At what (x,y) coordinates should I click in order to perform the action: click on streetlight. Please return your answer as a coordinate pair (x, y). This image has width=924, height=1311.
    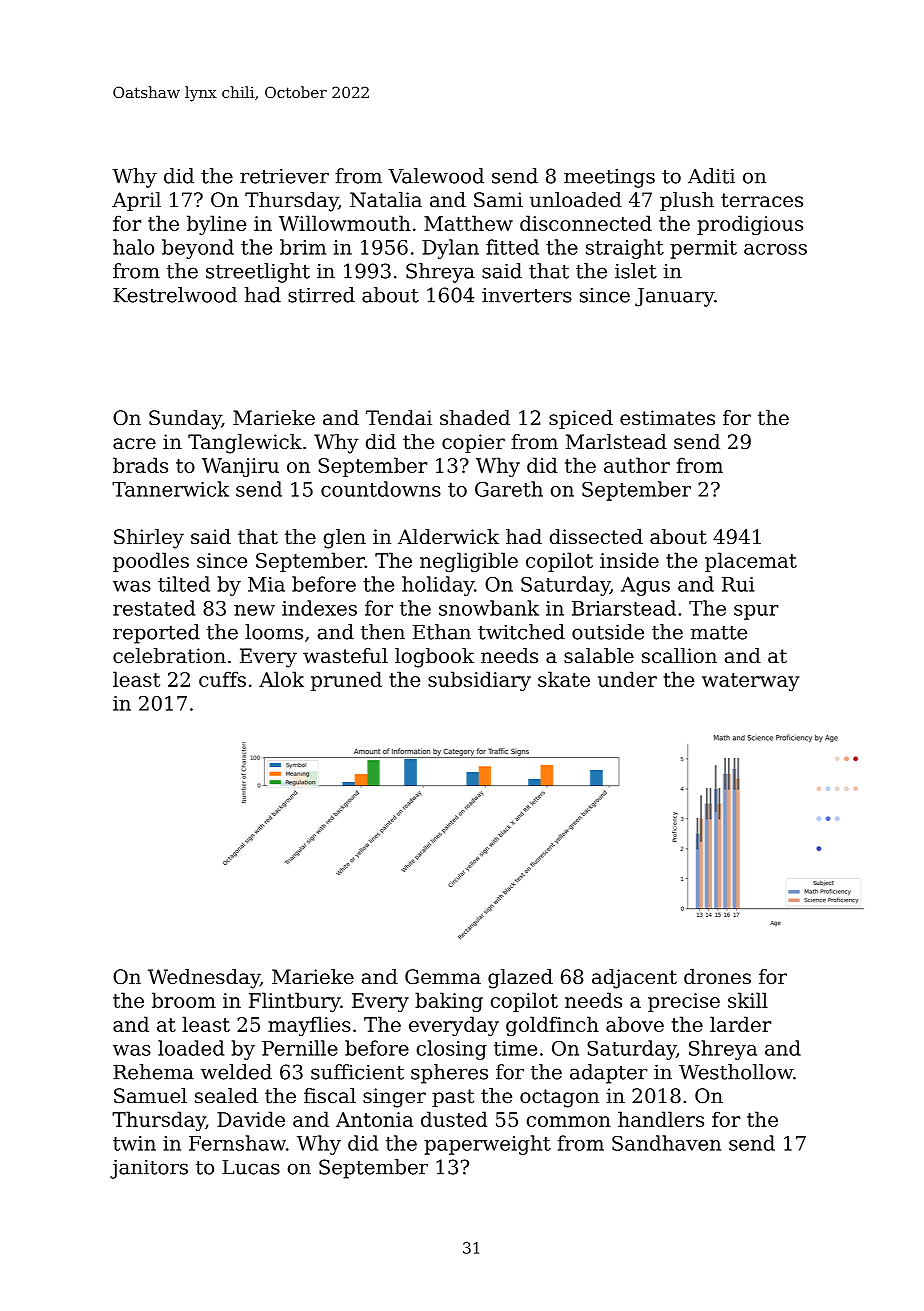
    Looking at the image, I should click on (258, 273).
